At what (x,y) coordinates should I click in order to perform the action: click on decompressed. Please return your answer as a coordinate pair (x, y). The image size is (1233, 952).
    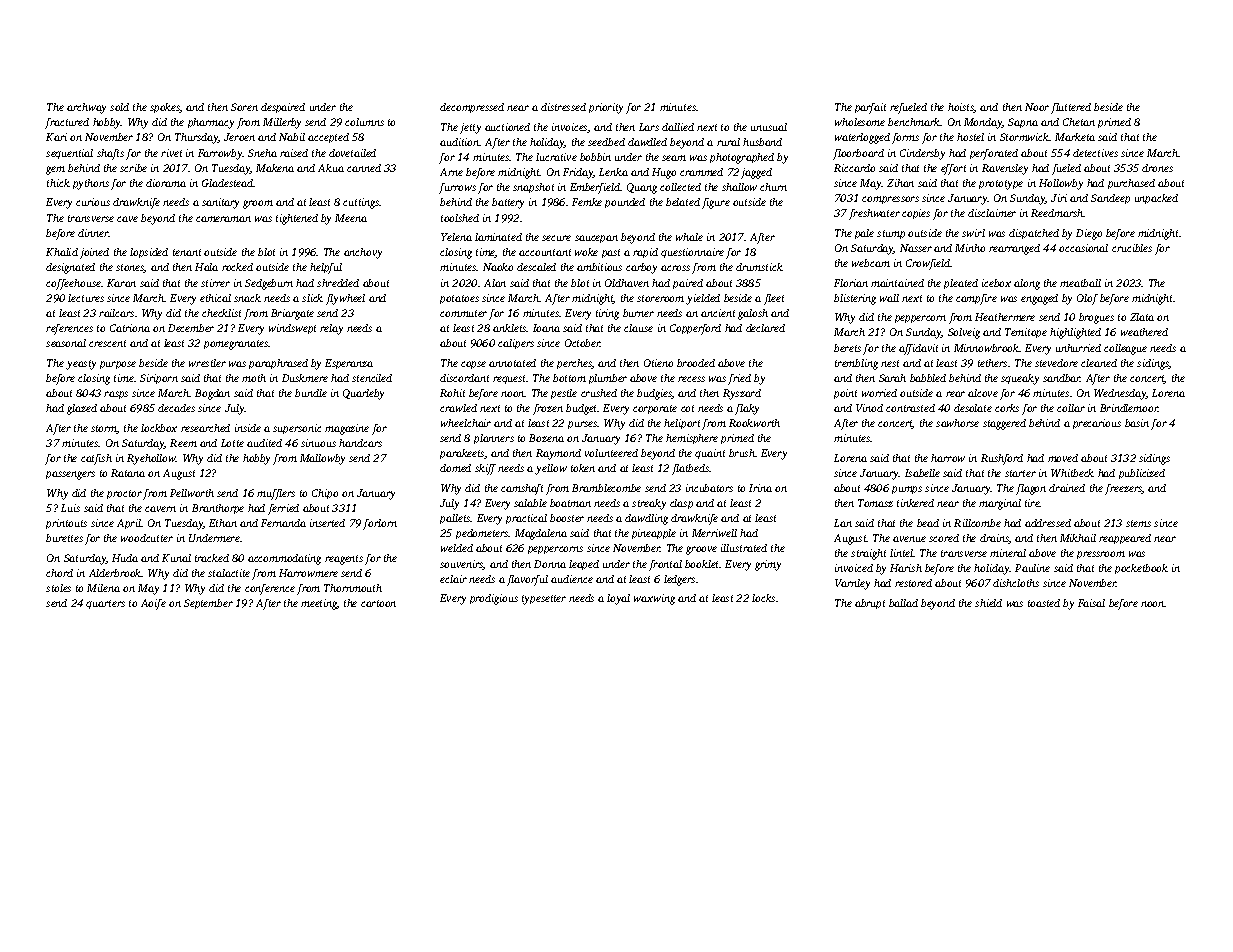
    Looking at the image, I should click on (472, 108).
